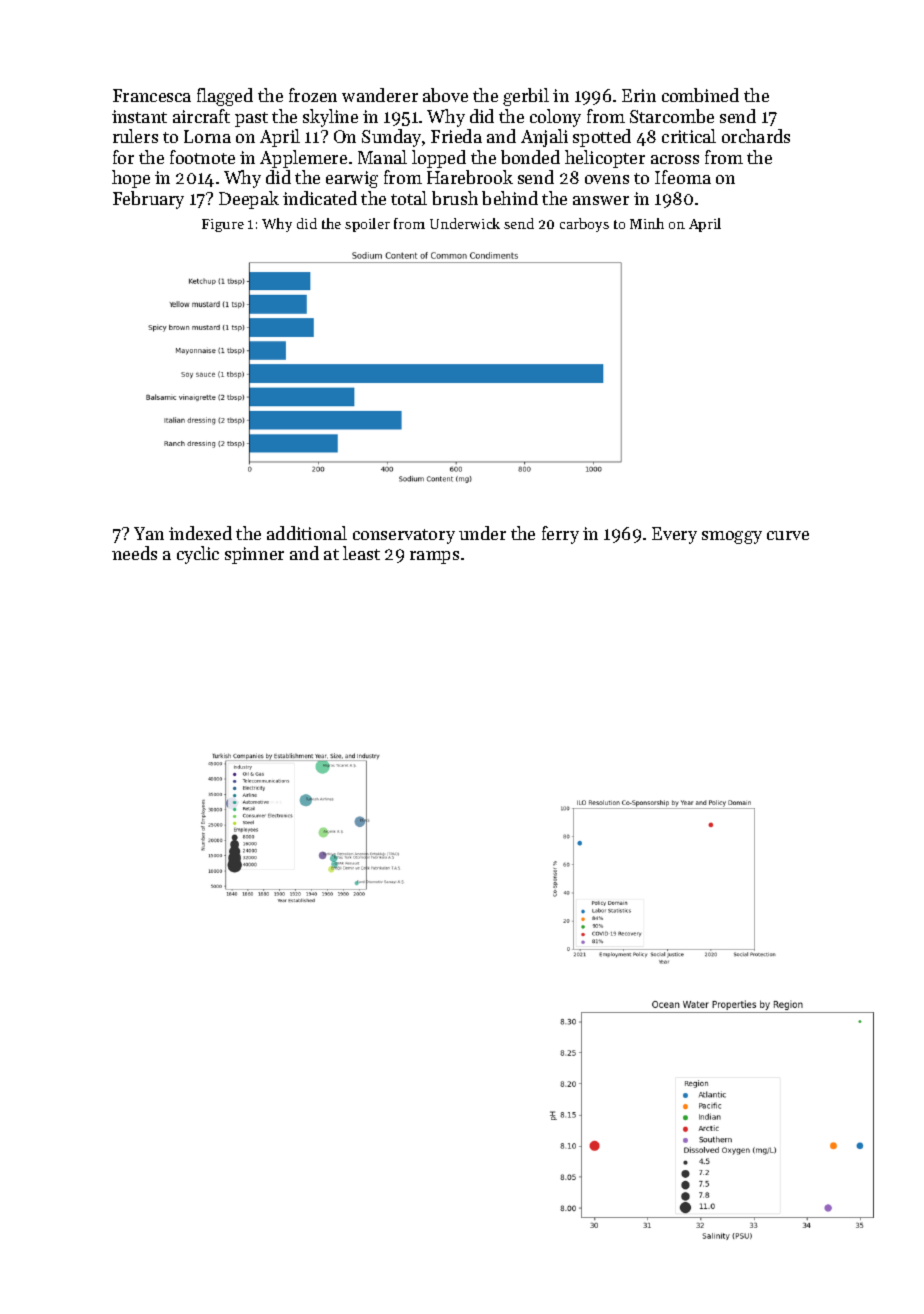 The image size is (924, 1314). Describe the element at coordinates (131, 179) in the screenshot. I see `hope` at that location.
